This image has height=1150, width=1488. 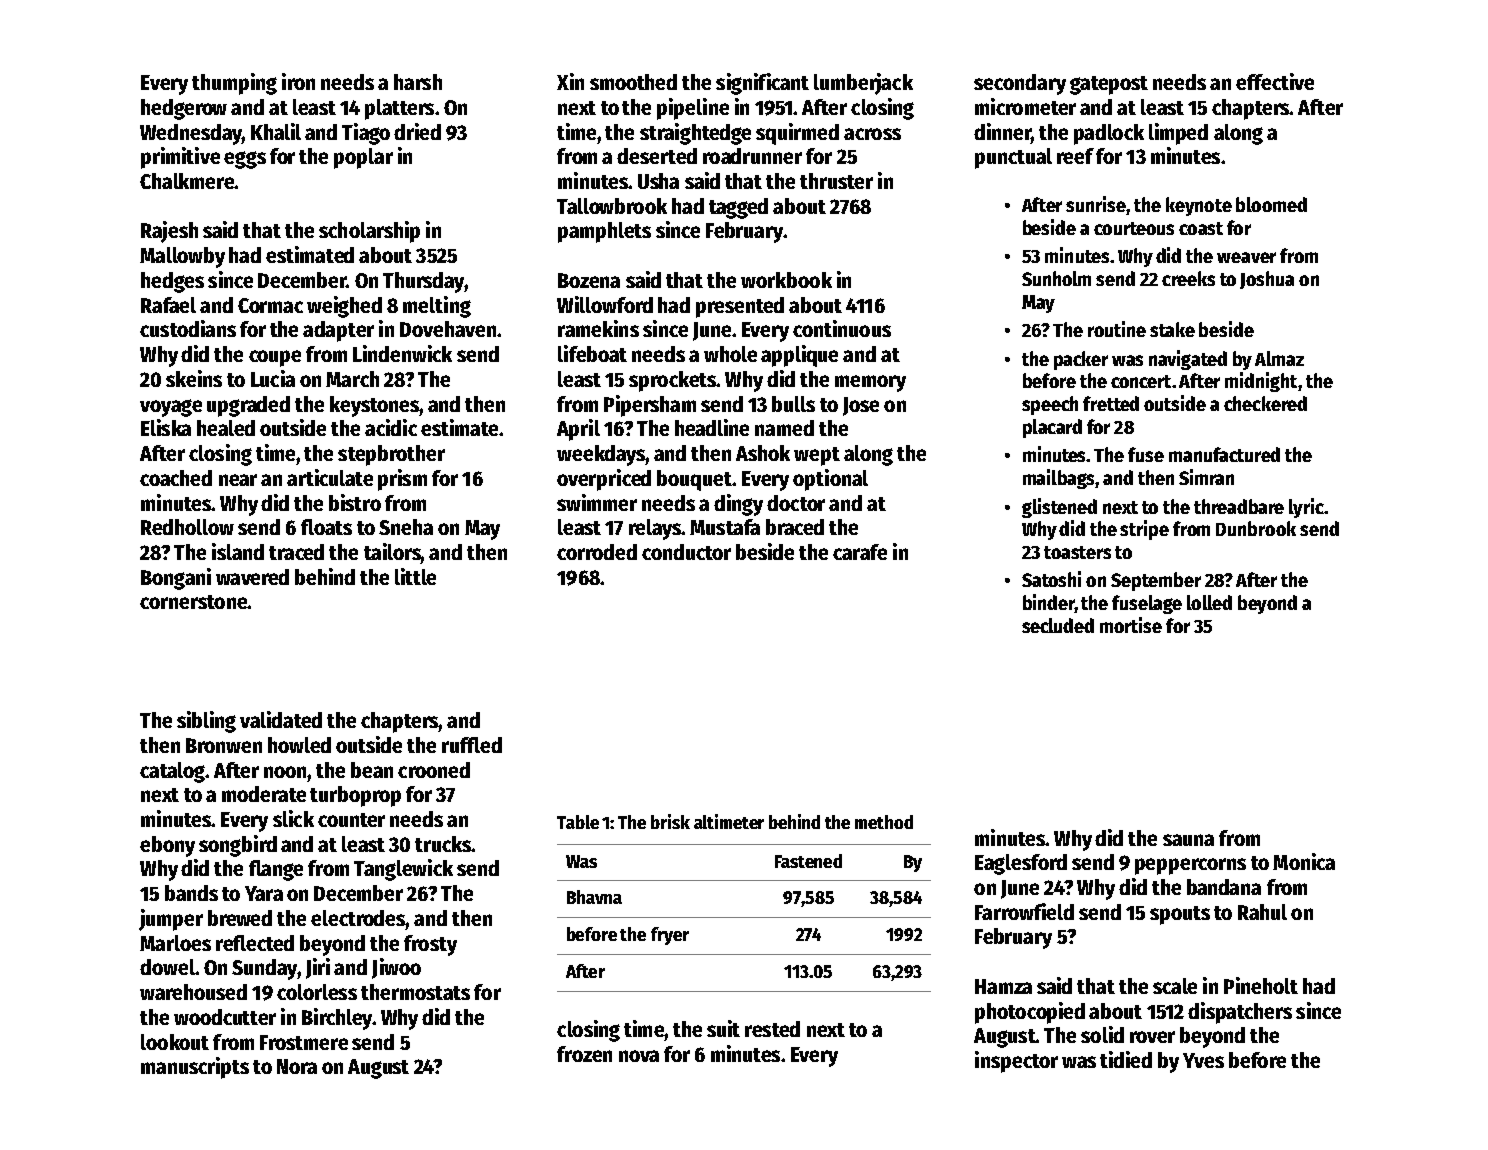 I want to click on micrometer, so click(x=1025, y=106).
